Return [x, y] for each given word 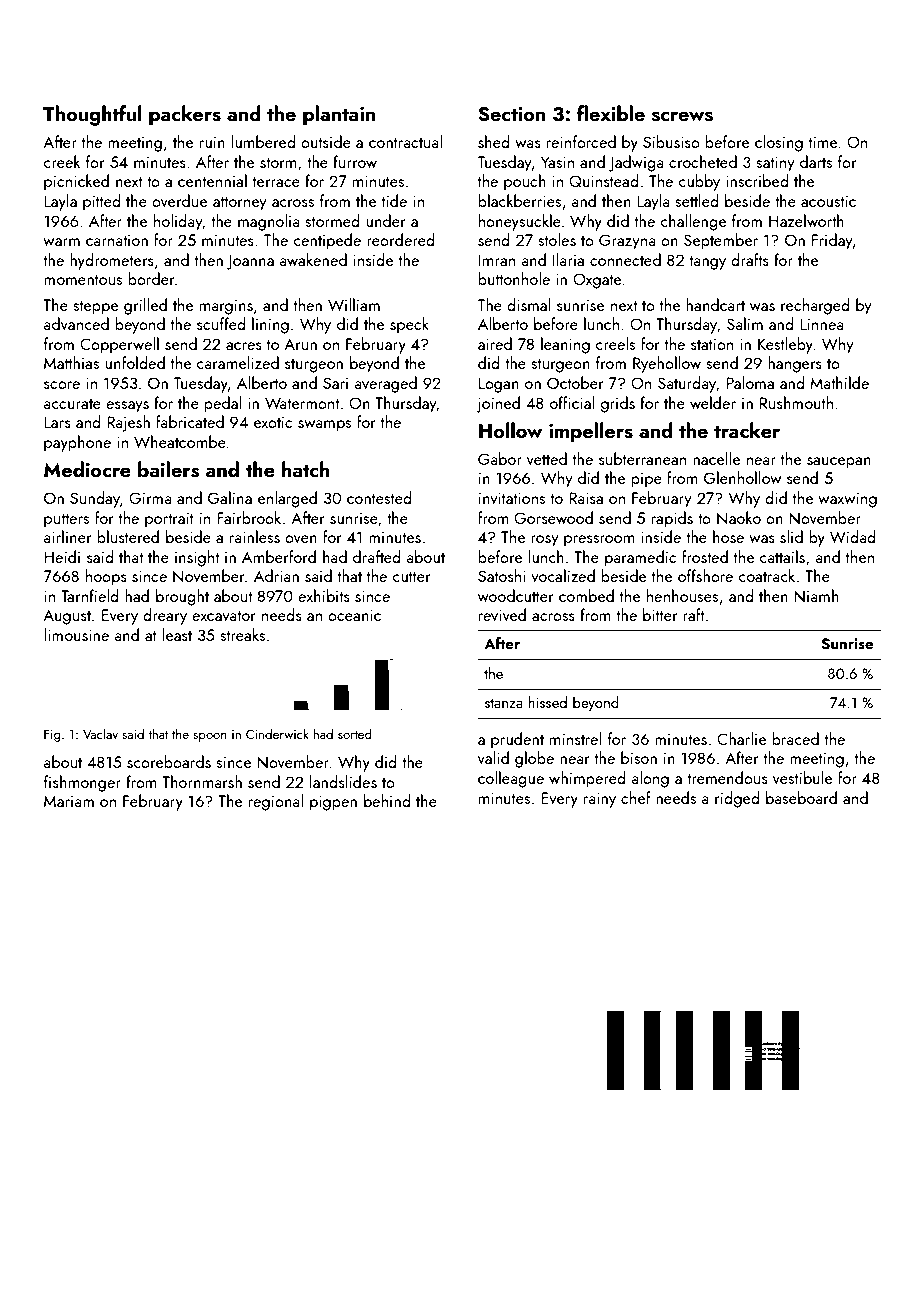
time [823, 142]
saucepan [839, 463]
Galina [230, 497]
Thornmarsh [202, 781]
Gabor [500, 458]
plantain [339, 115]
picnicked [76, 182]
